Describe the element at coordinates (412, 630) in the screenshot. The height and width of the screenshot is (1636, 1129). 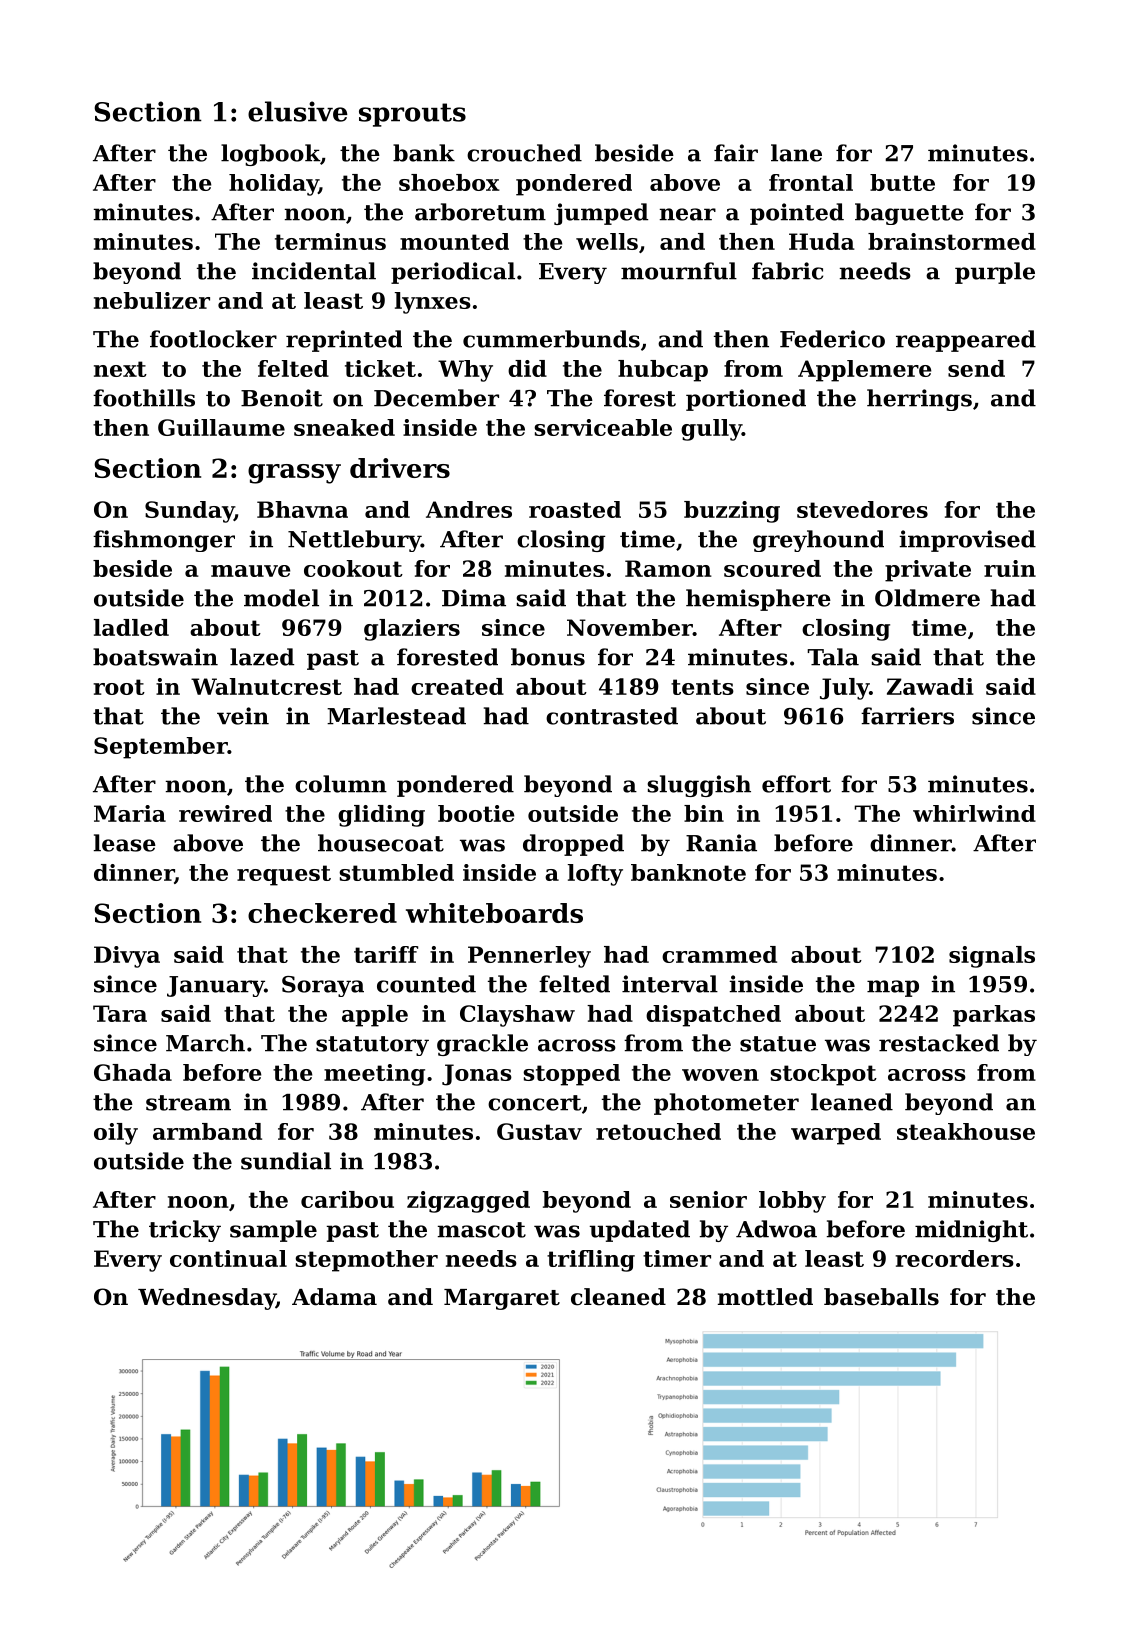
I see `glaziers` at that location.
